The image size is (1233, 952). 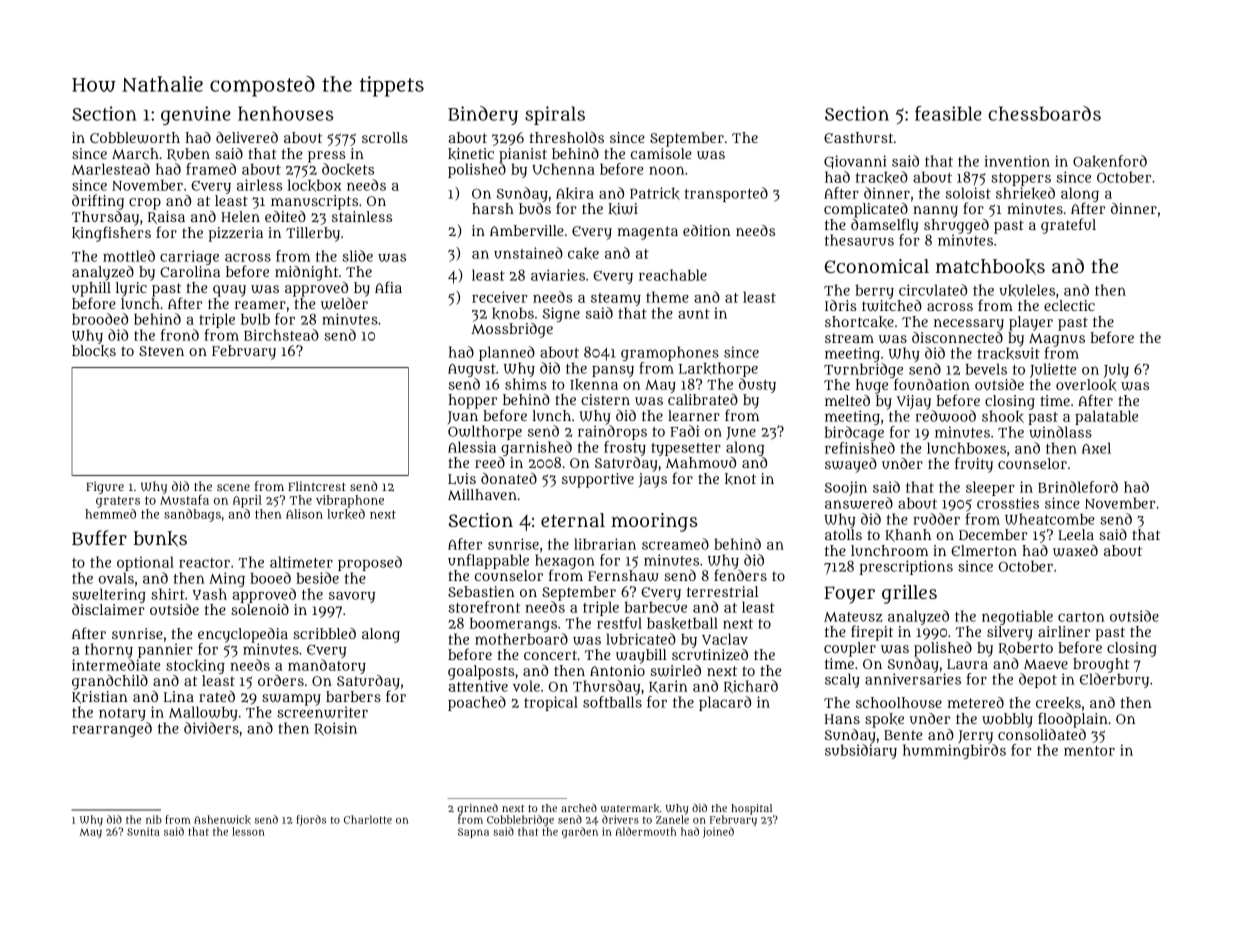 I want to click on ukuleles, so click(x=1027, y=290).
